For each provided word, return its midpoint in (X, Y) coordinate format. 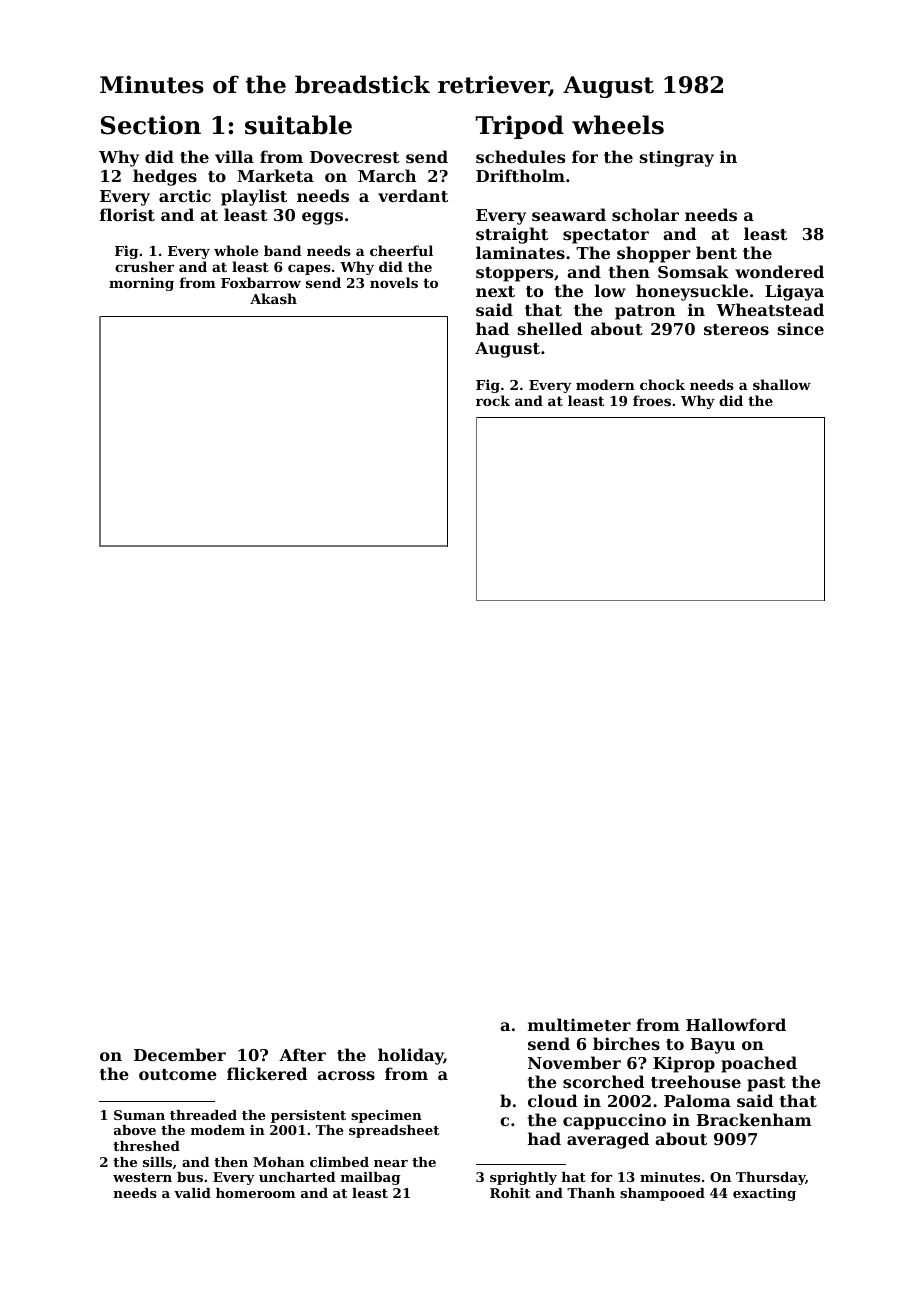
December (180, 1054)
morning (141, 284)
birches (626, 1043)
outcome (178, 1074)
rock (493, 400)
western (142, 1177)
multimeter (579, 1024)
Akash (273, 298)
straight (512, 235)
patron (645, 312)
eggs (322, 218)
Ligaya (794, 292)
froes (652, 400)
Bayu (713, 1046)
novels (394, 282)
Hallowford (736, 1024)
